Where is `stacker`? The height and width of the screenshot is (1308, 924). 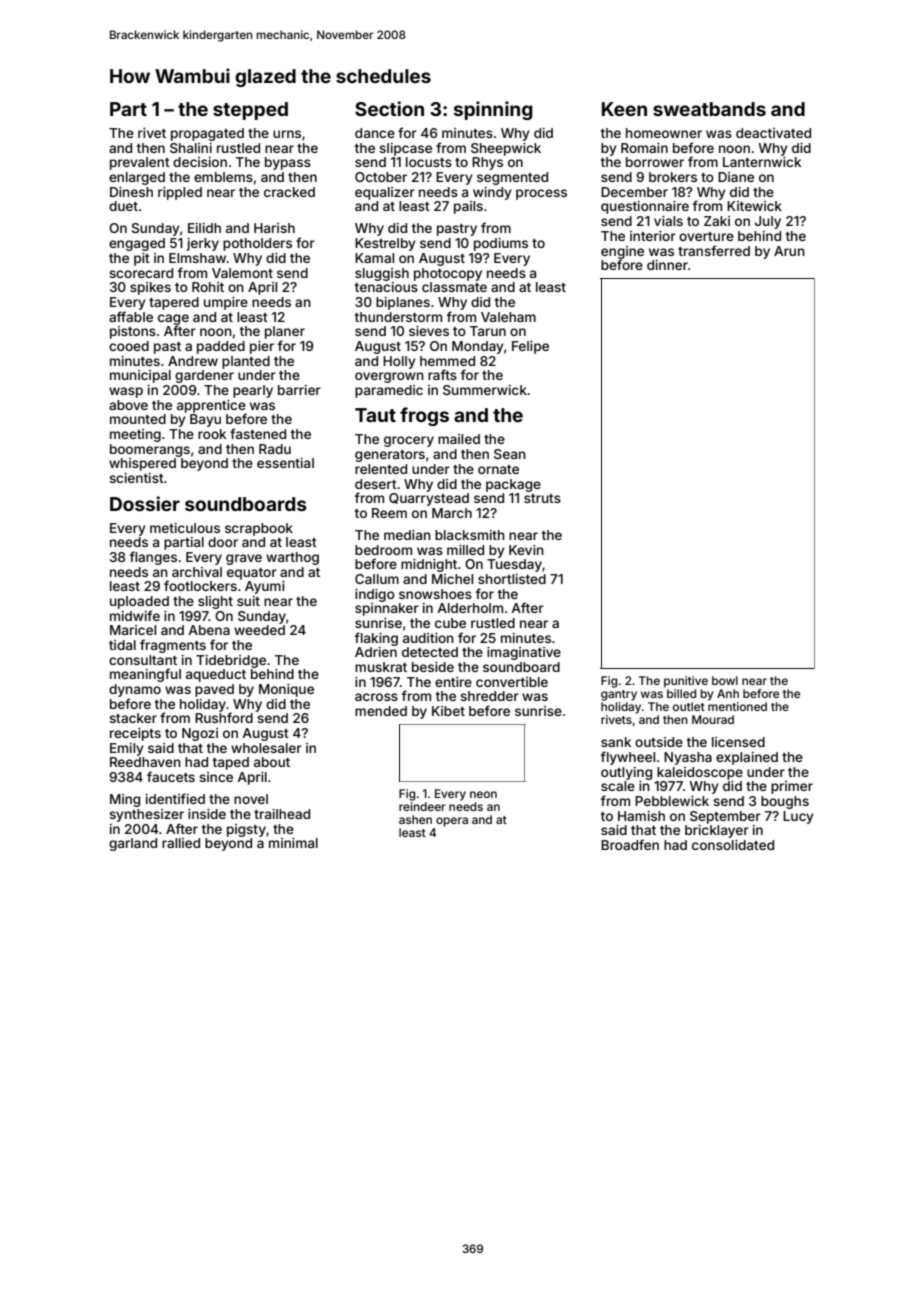
stacker is located at coordinates (133, 718).
